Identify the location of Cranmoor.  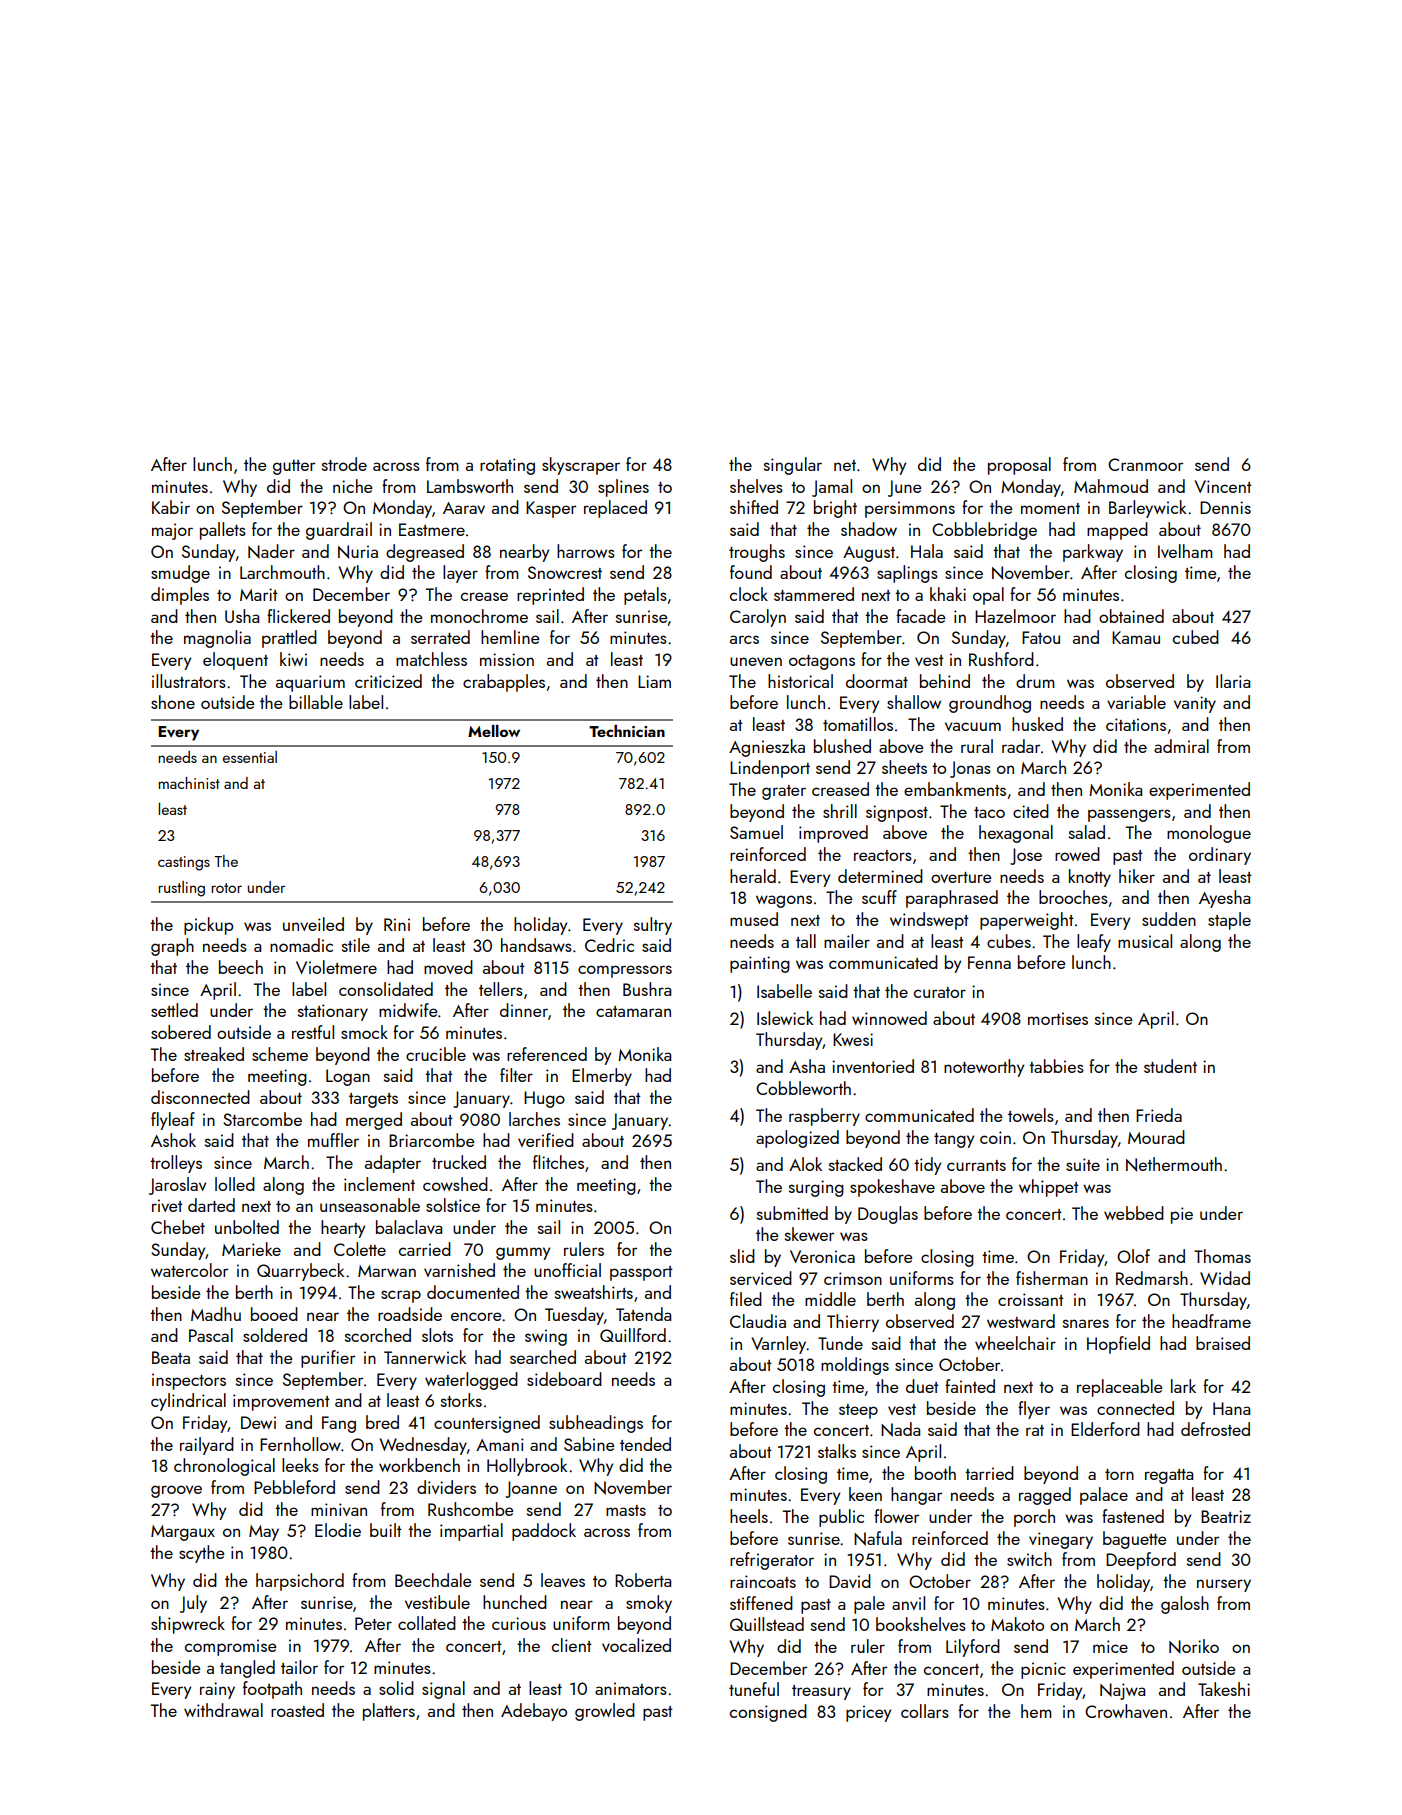
(1145, 464).
